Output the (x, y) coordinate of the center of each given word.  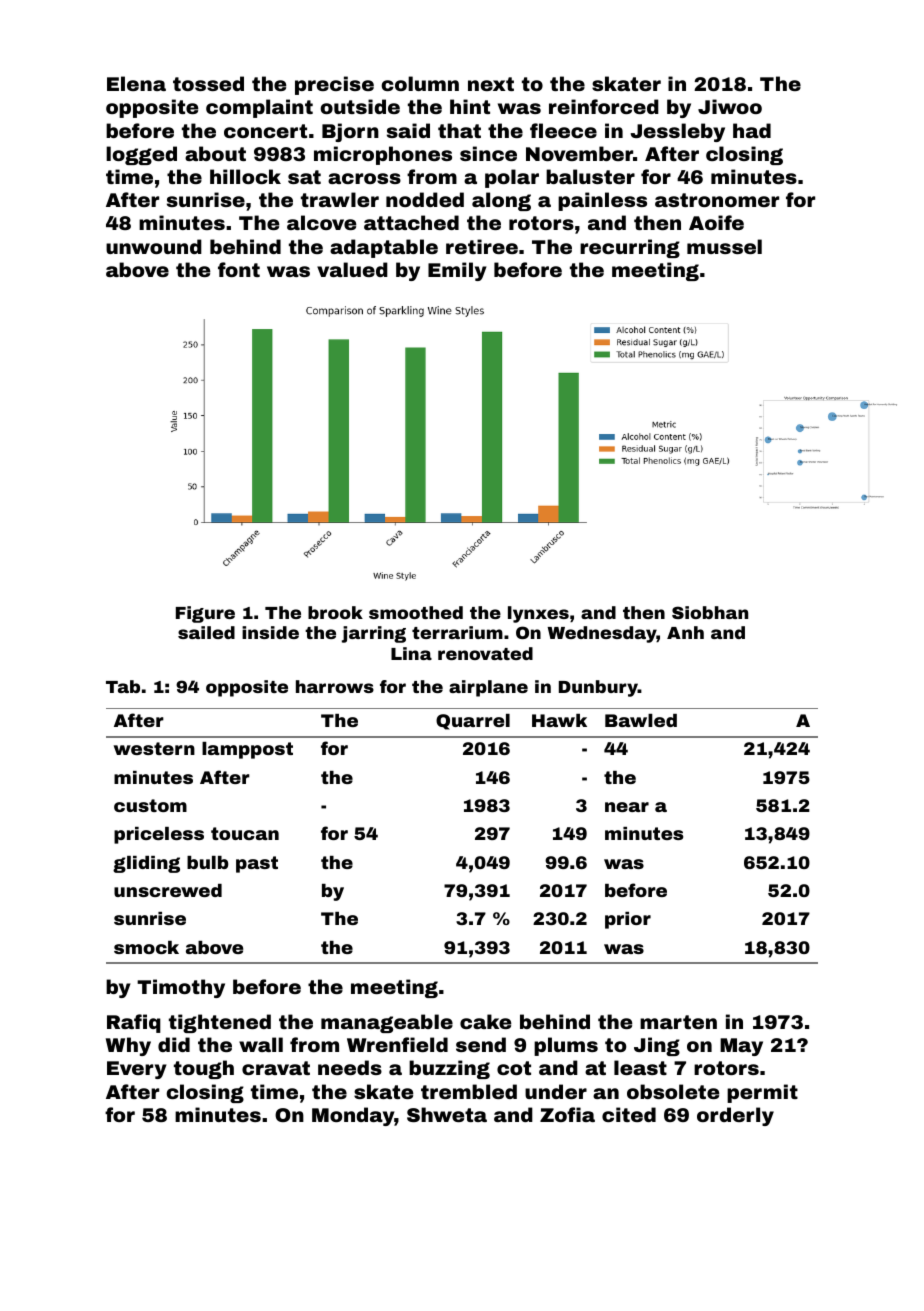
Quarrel (473, 722)
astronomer (717, 200)
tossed (208, 83)
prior (628, 920)
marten (678, 1022)
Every (137, 1070)
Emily (457, 271)
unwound (154, 246)
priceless (159, 835)
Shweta (447, 1114)
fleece (563, 130)
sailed (206, 632)
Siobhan (710, 612)
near (627, 807)
